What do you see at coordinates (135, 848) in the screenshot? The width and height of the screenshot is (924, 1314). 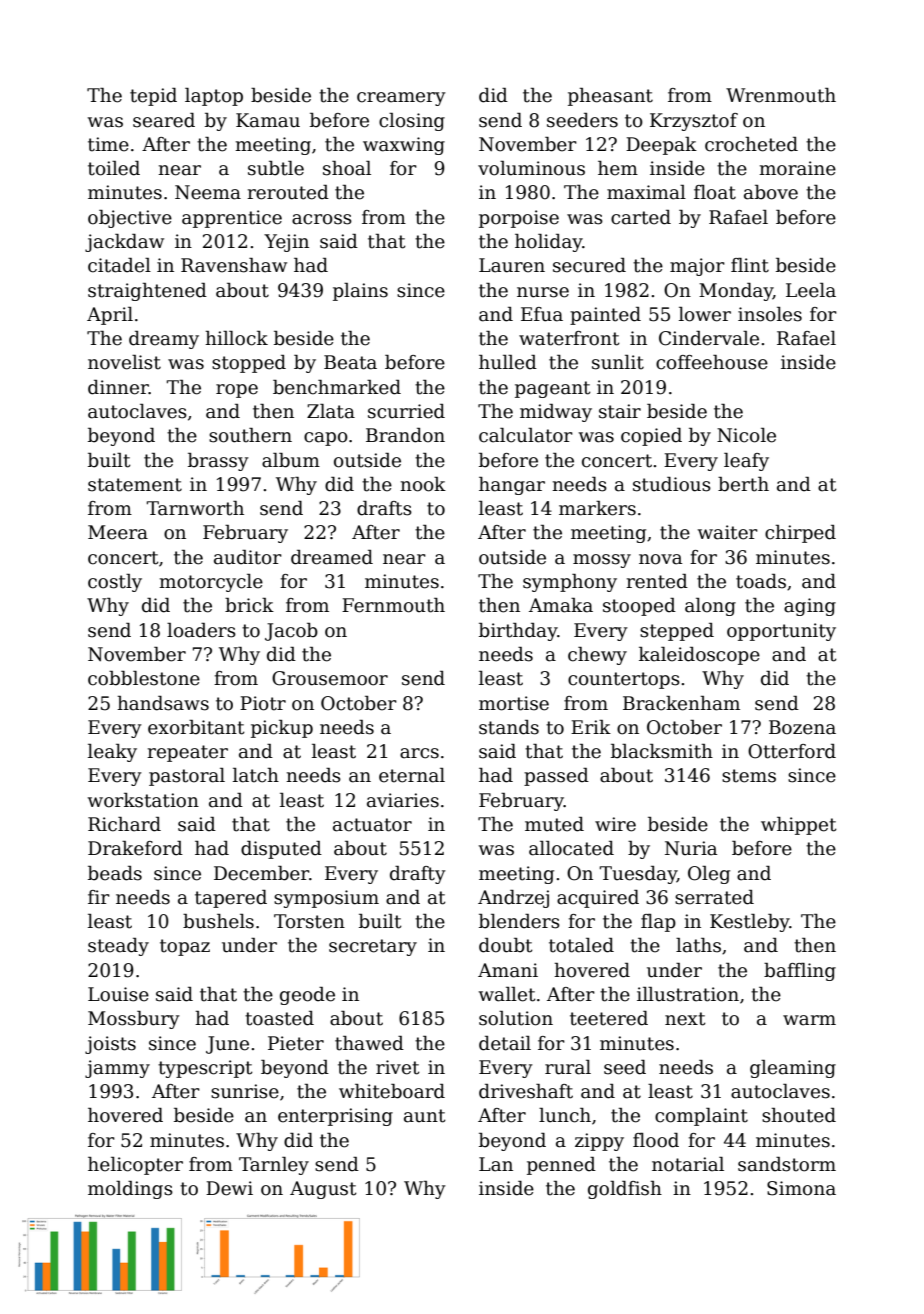 I see `Drakeford` at bounding box center [135, 848].
